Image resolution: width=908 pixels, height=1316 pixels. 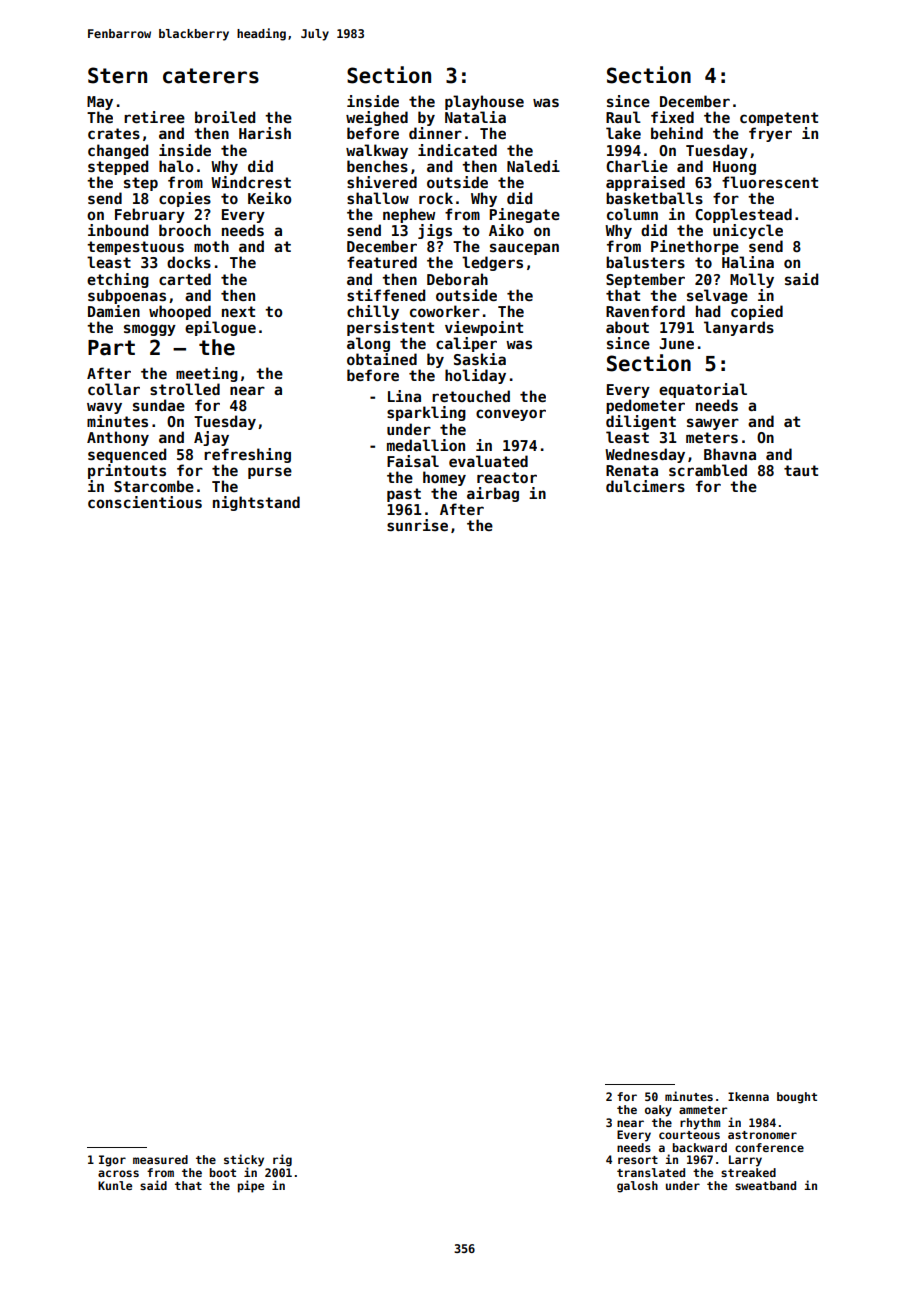 I want to click on conscientious, so click(x=145, y=502).
